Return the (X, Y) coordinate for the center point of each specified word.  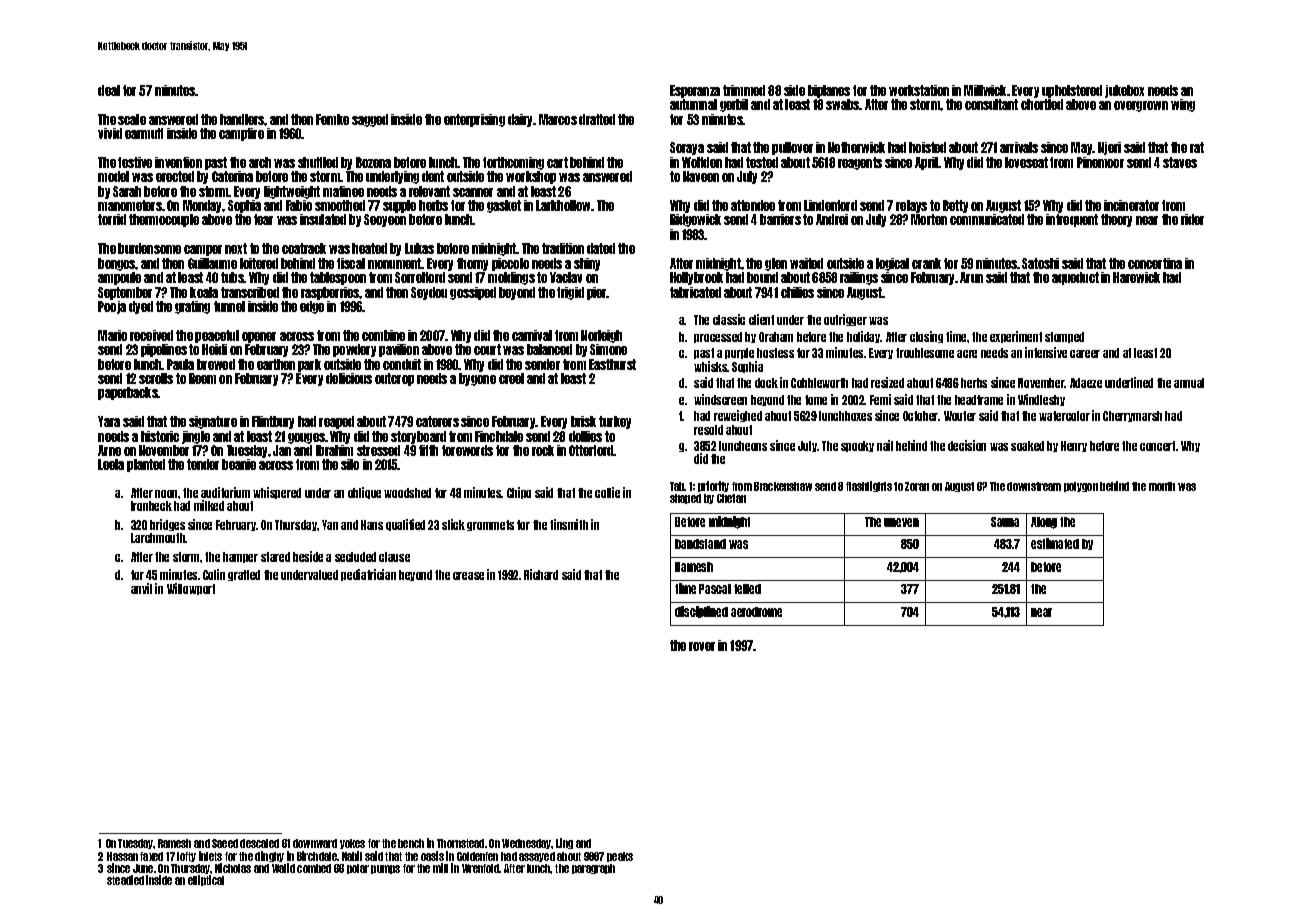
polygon (1081, 487)
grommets (490, 525)
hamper (240, 557)
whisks (711, 366)
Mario (112, 335)
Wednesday (527, 844)
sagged (370, 120)
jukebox (1124, 91)
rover (702, 646)
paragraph (593, 869)
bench (411, 843)
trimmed (744, 90)
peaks (620, 857)
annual (1189, 383)
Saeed (225, 843)
